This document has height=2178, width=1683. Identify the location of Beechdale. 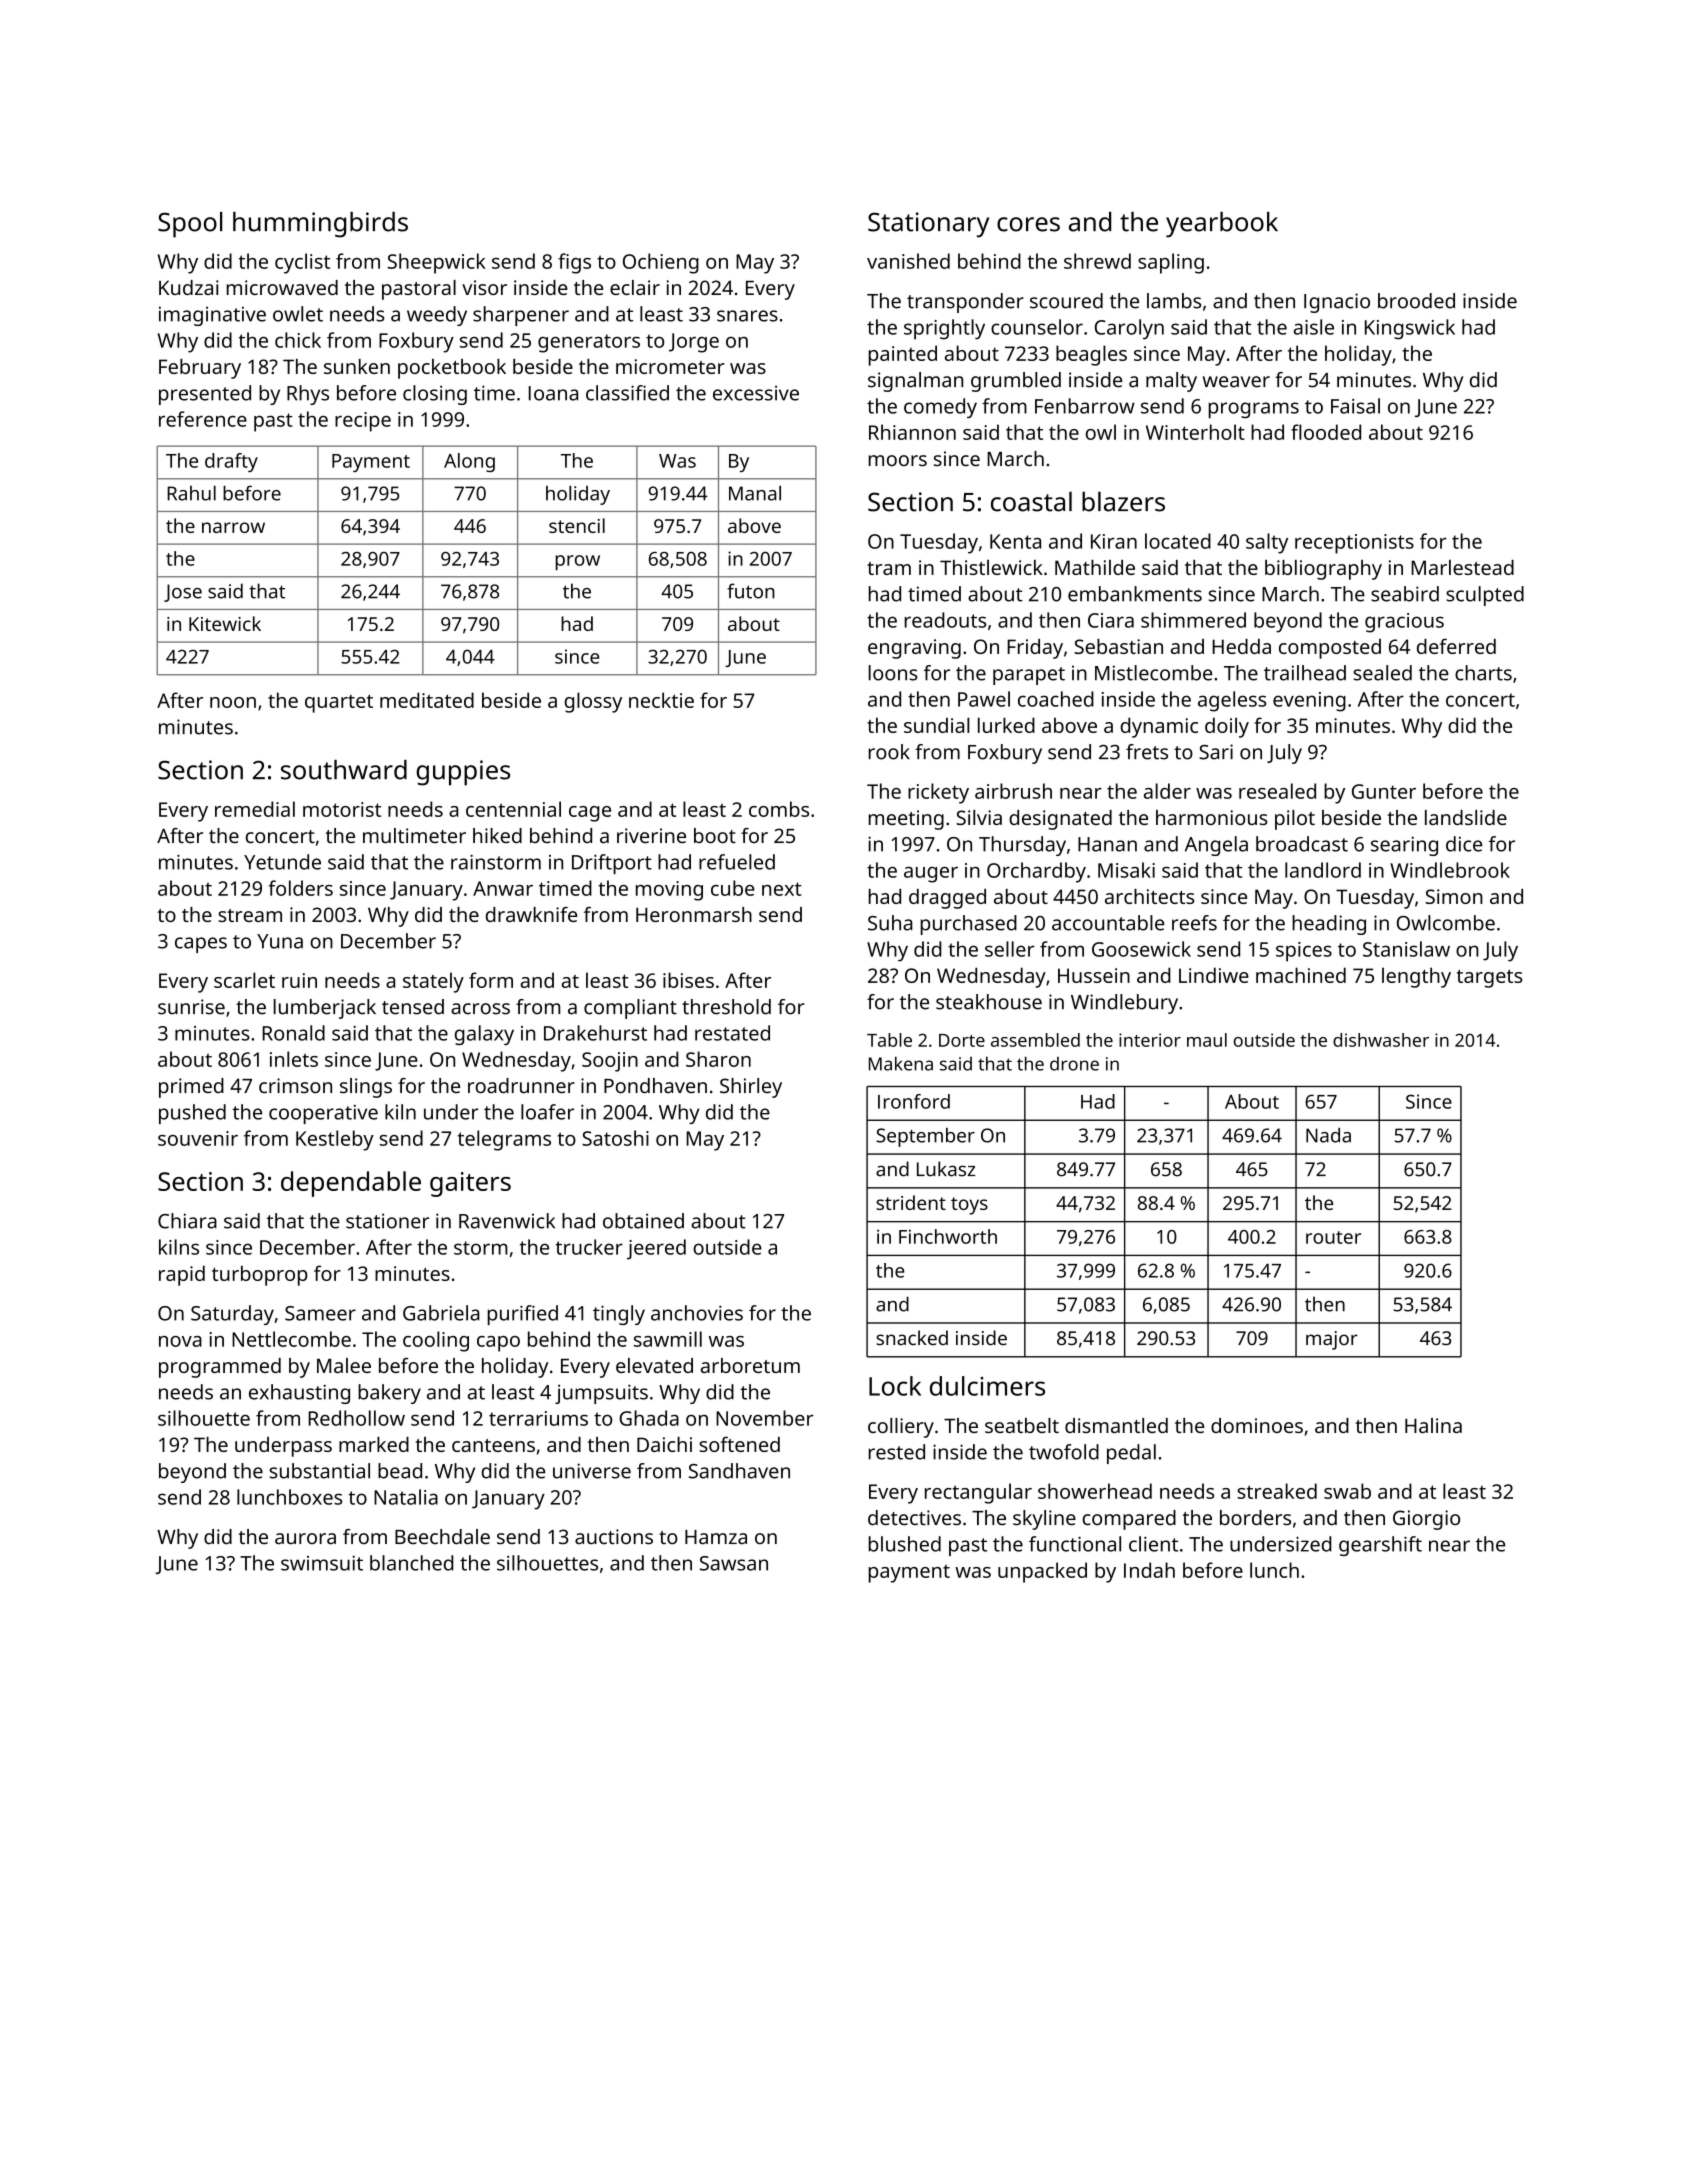
(442, 1537).
